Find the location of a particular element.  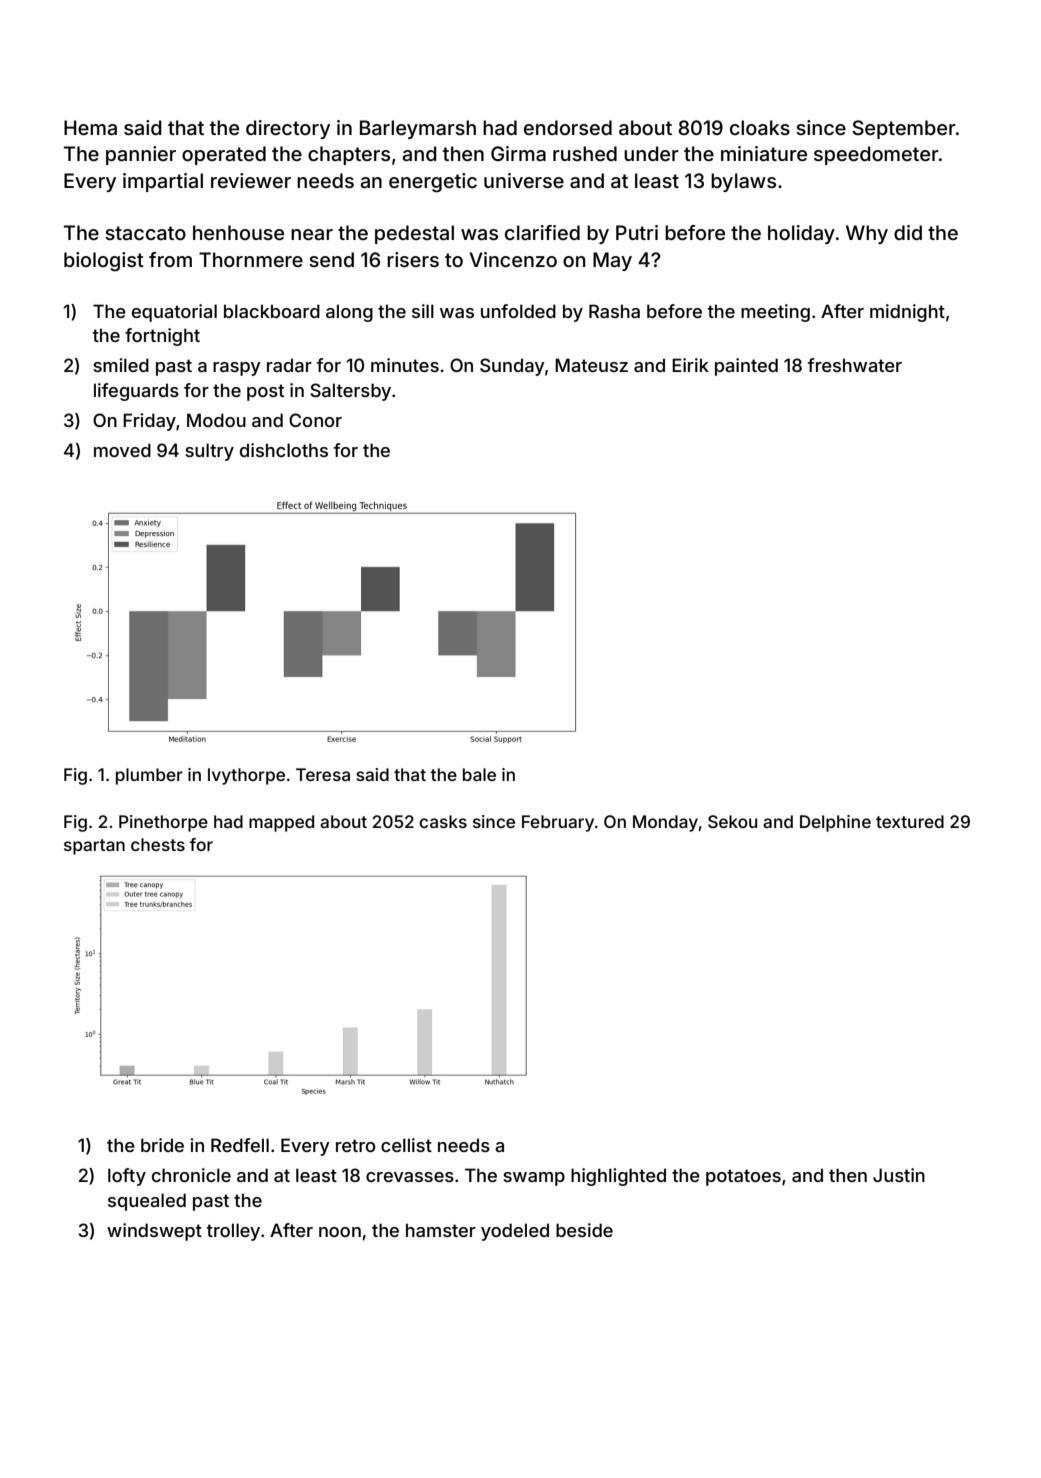

Justin is located at coordinates (899, 1175).
